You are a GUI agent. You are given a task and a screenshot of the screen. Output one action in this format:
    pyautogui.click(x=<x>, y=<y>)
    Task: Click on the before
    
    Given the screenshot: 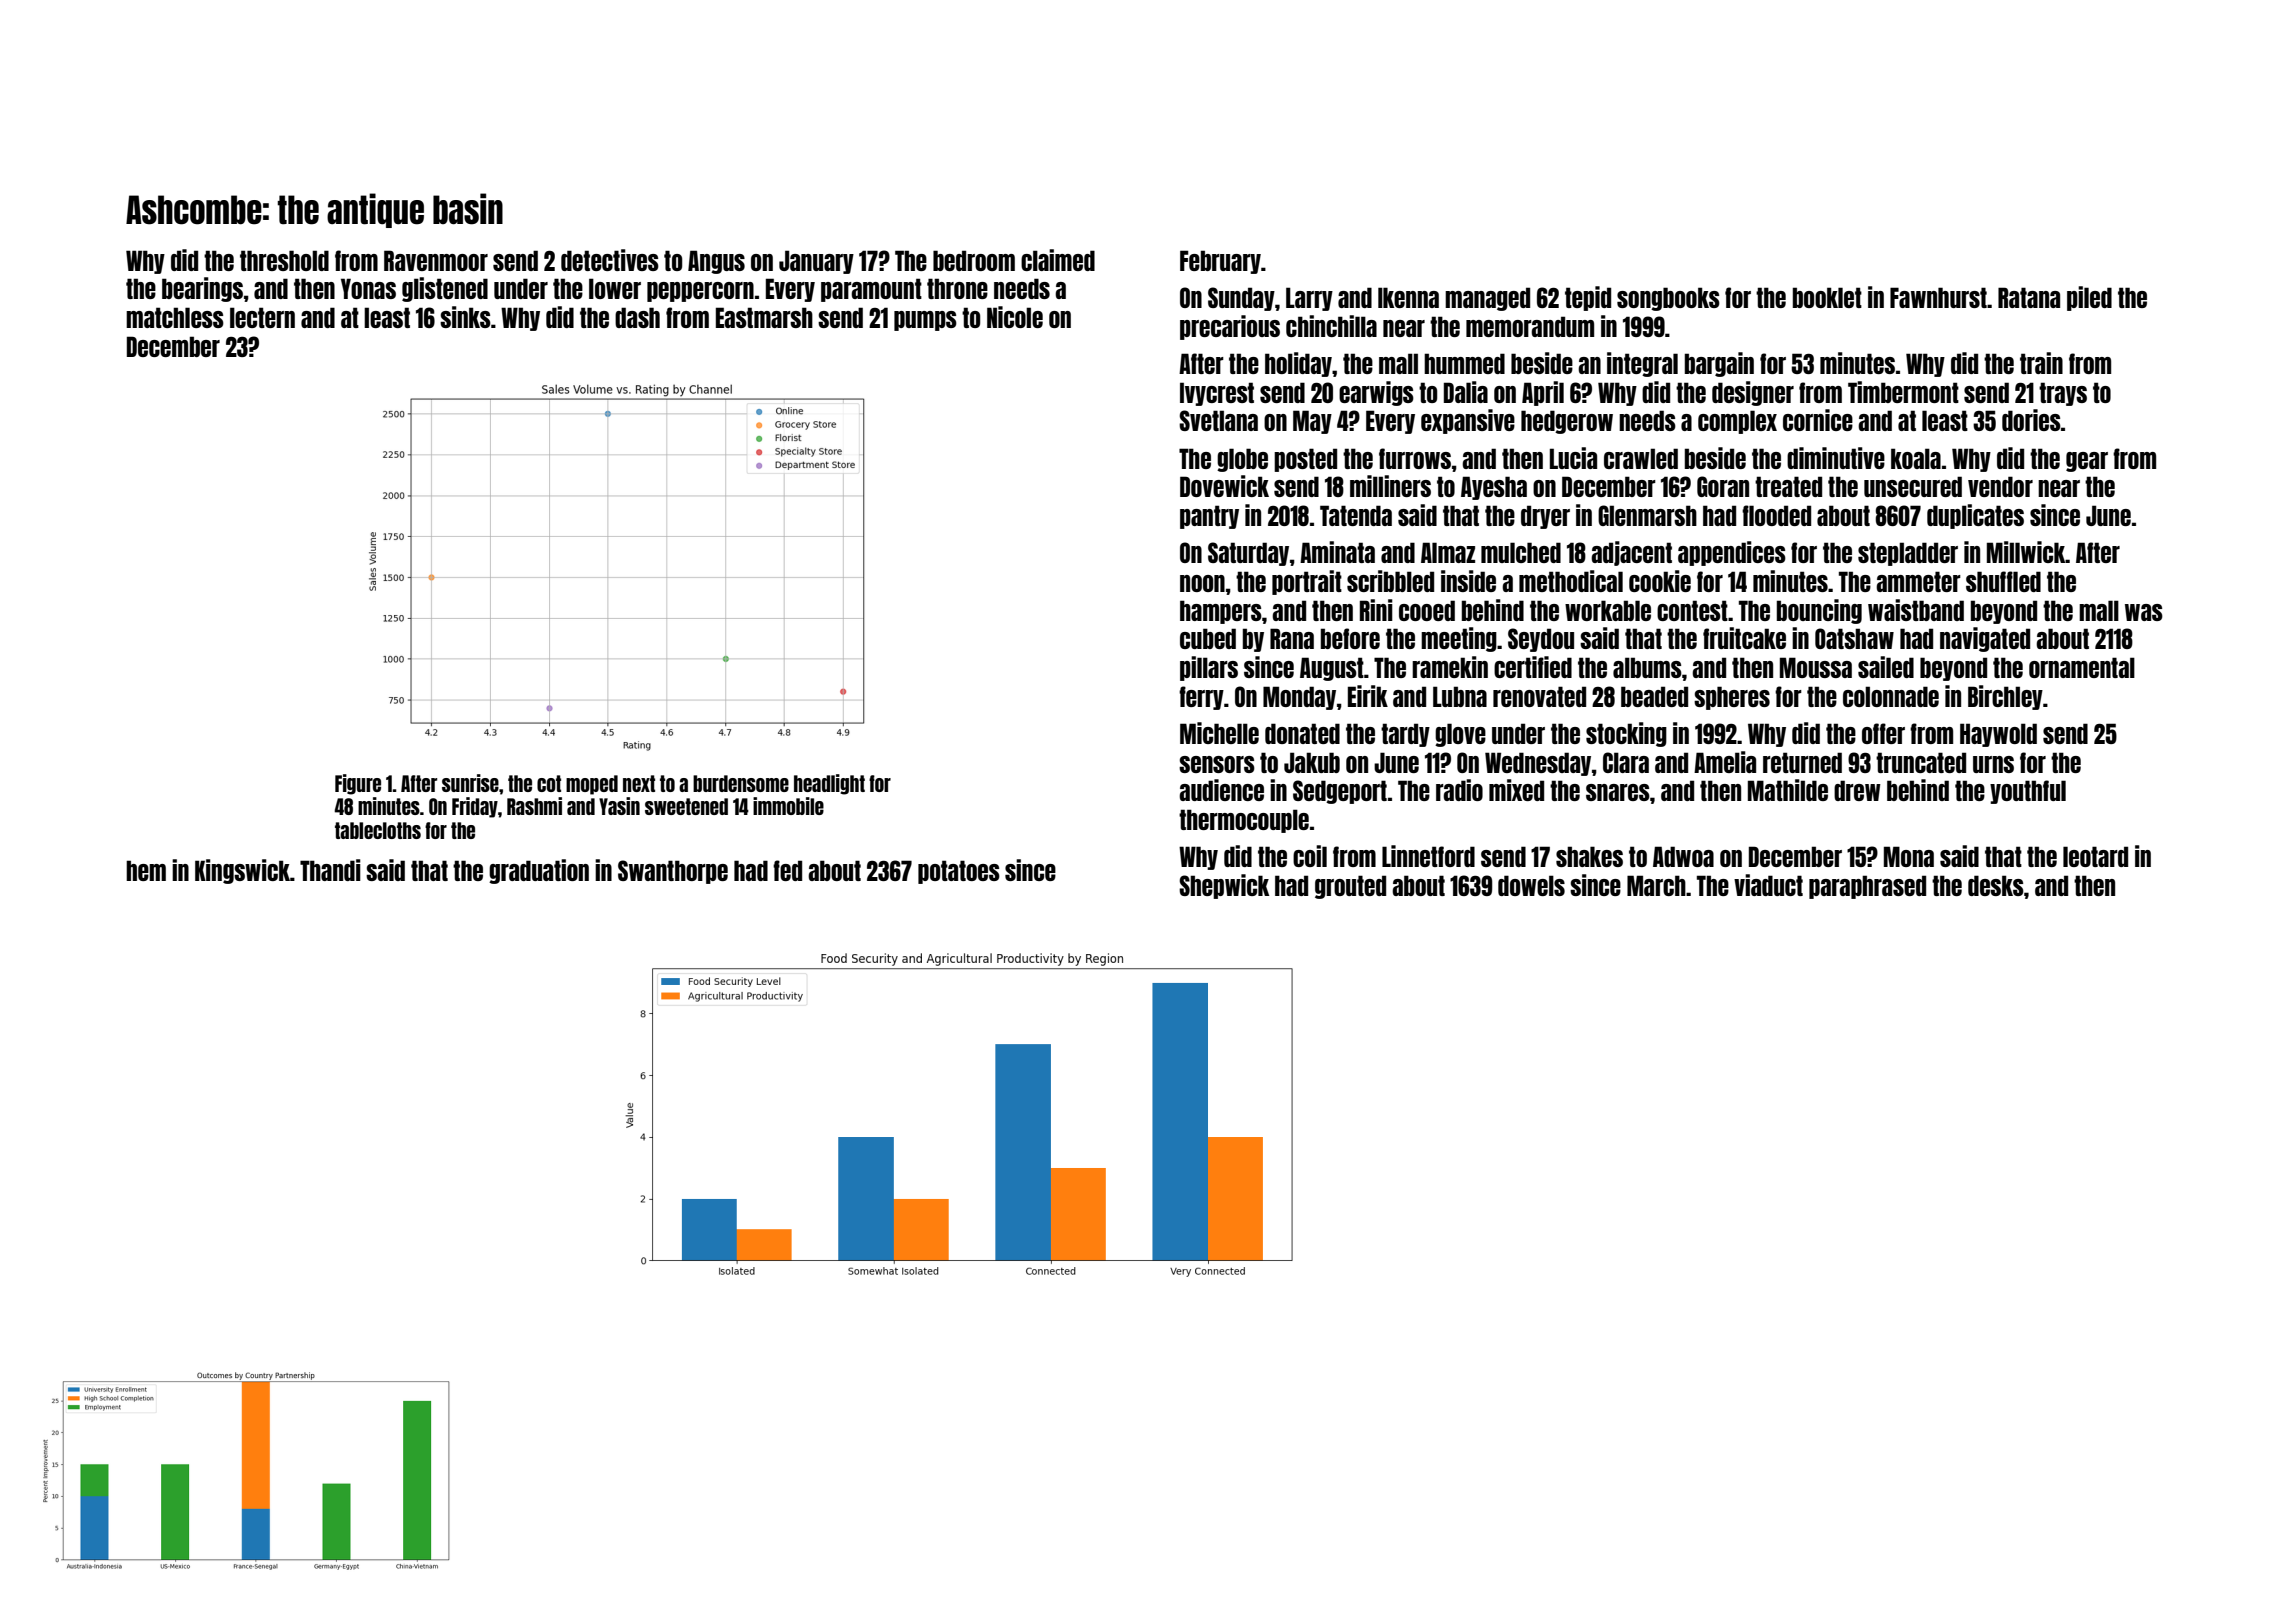 What is the action you would take?
    pyautogui.click(x=1350, y=638)
